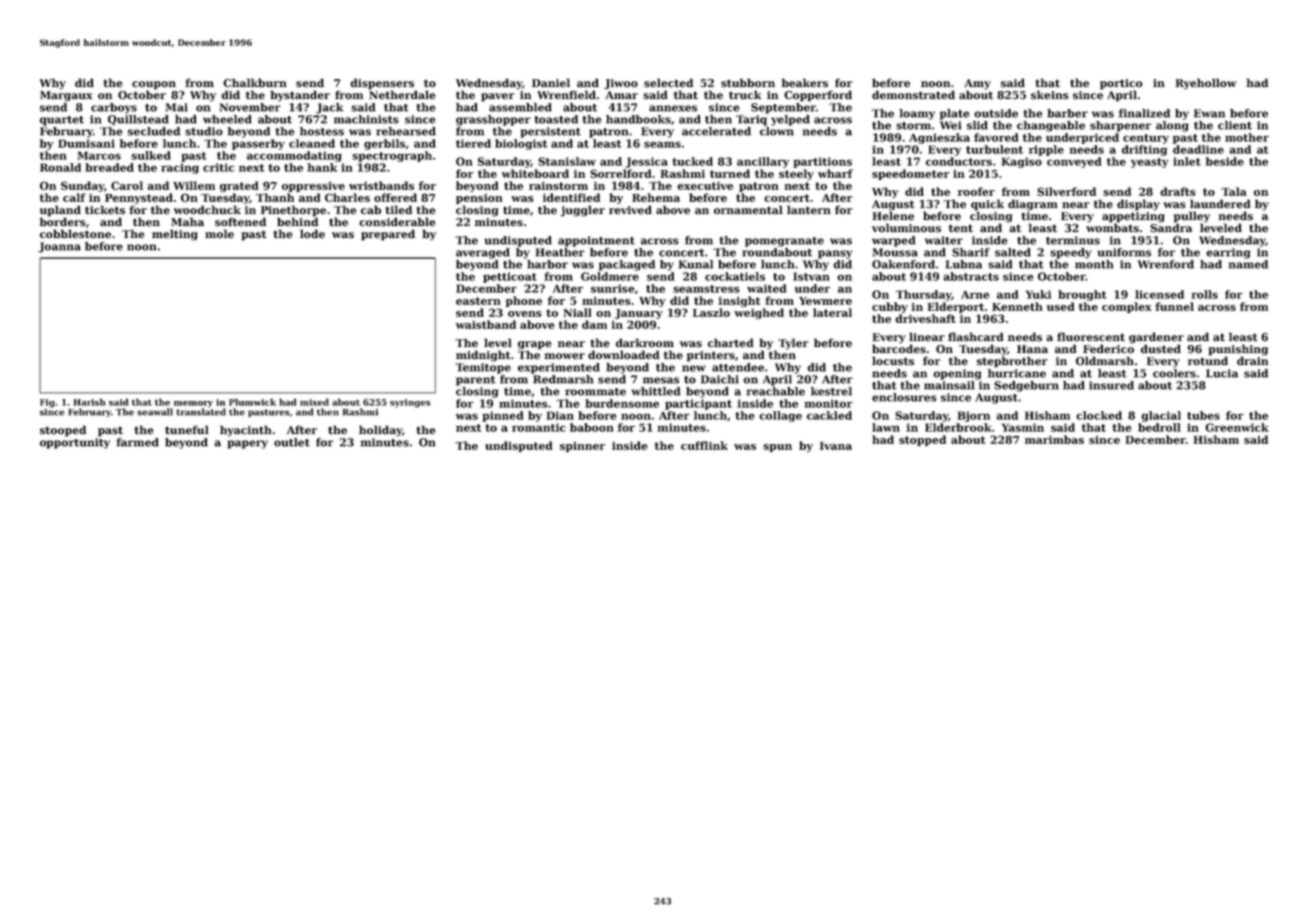 Image resolution: width=1308 pixels, height=924 pixels. What do you see at coordinates (47, 403) in the image?
I see `Fig` at bounding box center [47, 403].
